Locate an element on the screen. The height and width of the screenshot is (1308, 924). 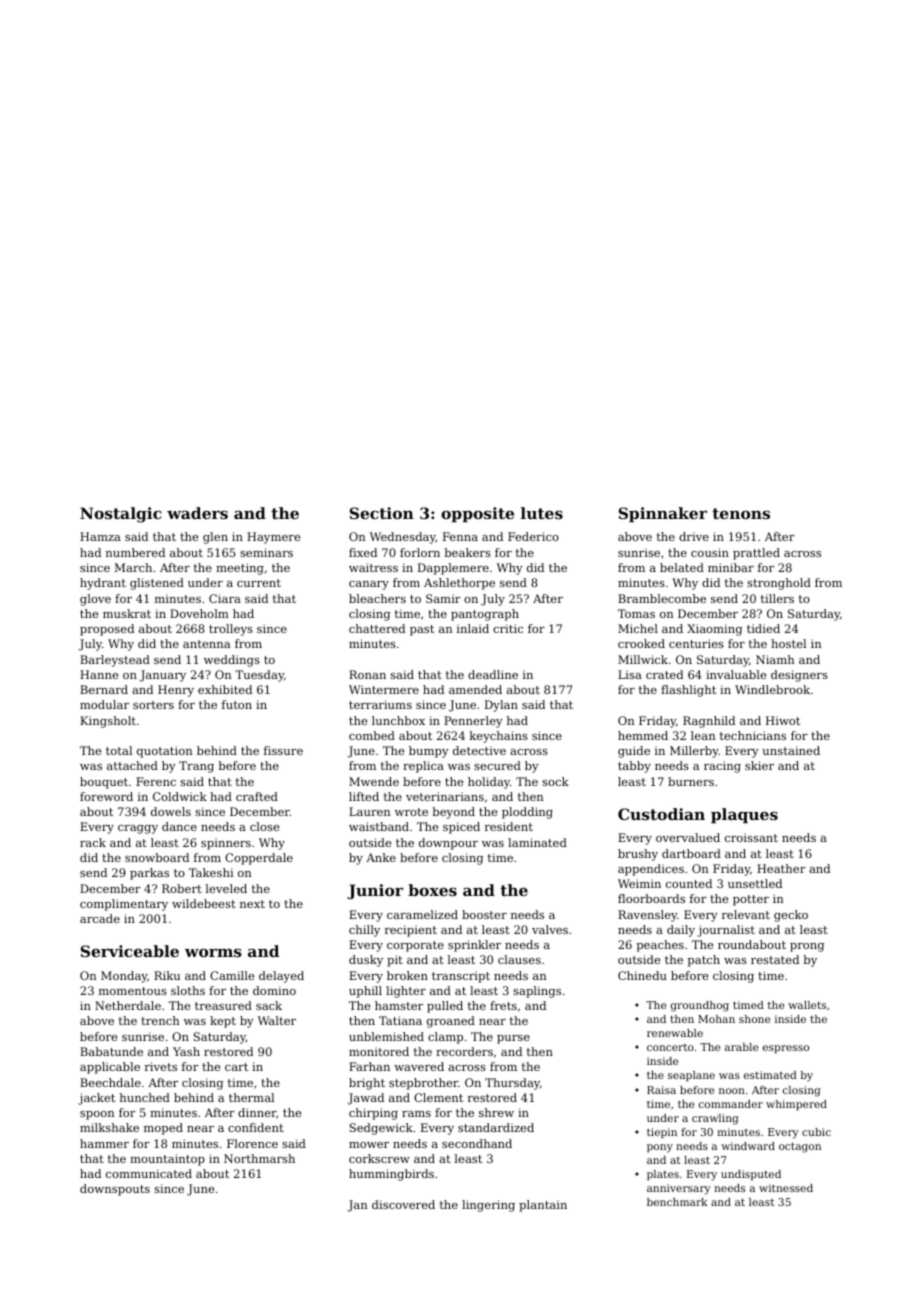
numbered is located at coordinates (135, 552).
